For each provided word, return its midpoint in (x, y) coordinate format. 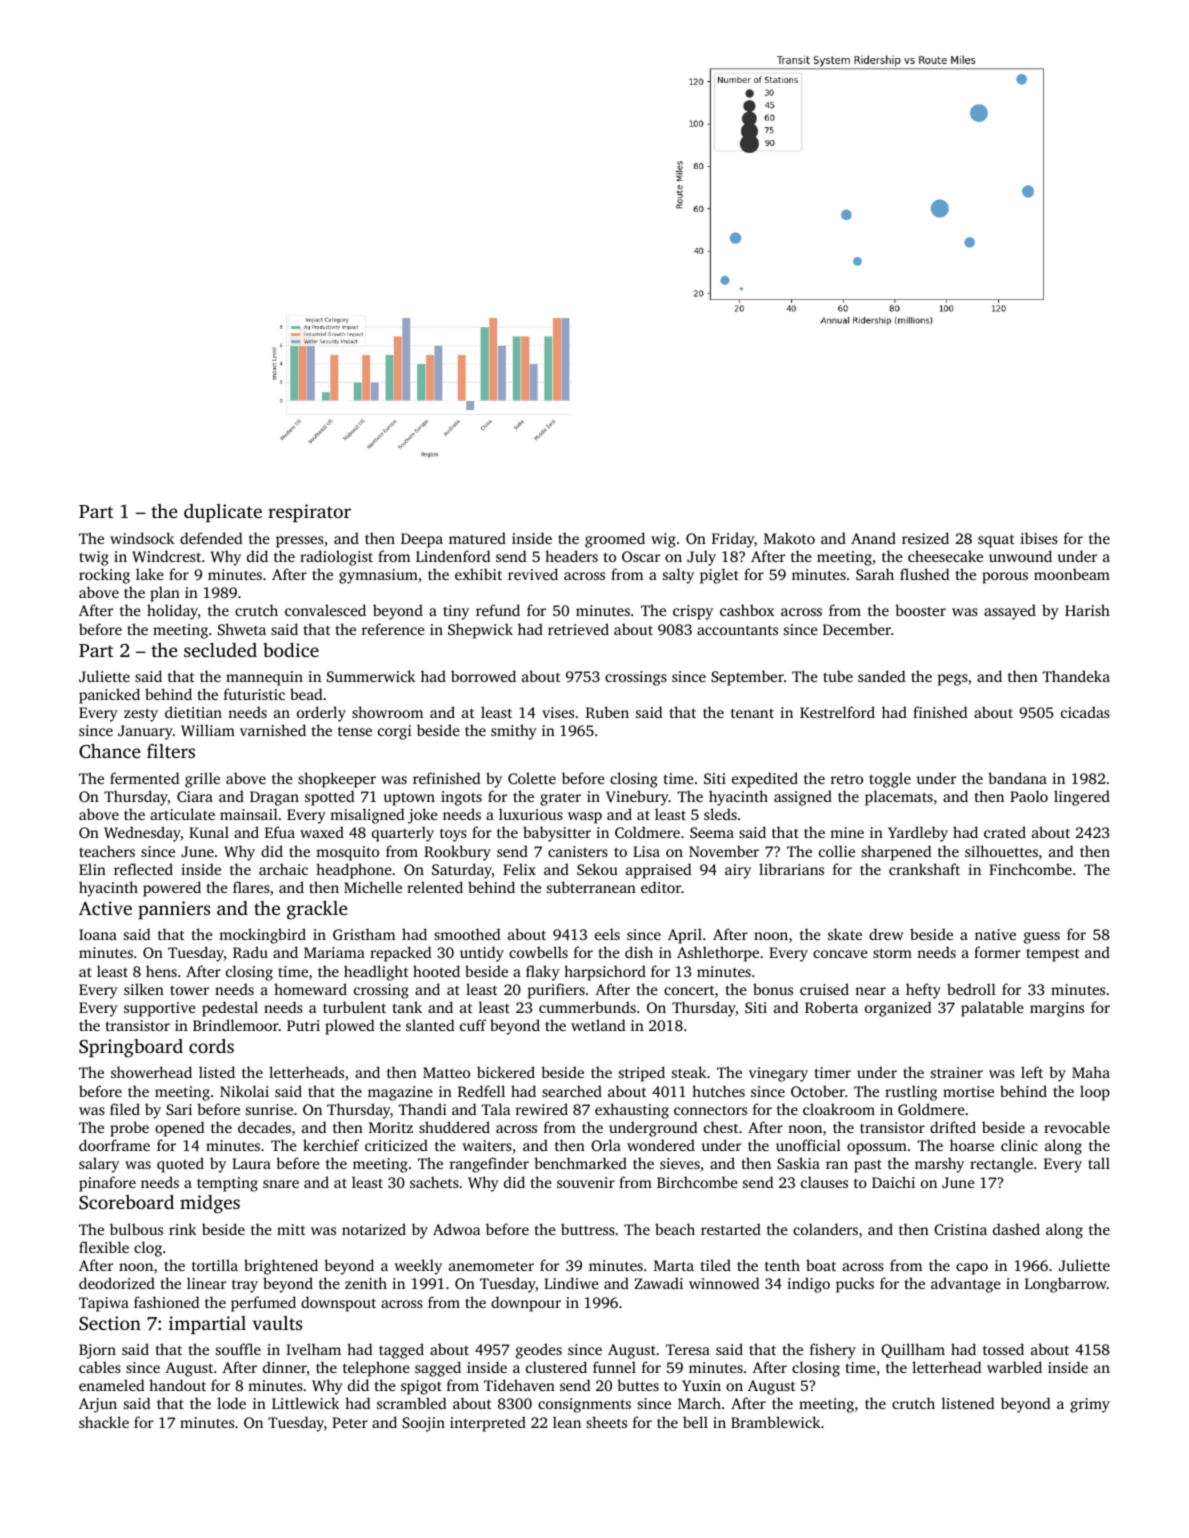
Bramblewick (776, 1422)
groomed (615, 540)
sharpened (896, 853)
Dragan (274, 798)
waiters (487, 1145)
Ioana (98, 934)
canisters (578, 851)
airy (738, 871)
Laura (251, 1163)
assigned (803, 798)
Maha (1091, 1072)
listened (968, 1403)
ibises (1039, 538)
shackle (104, 1422)
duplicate (223, 513)
